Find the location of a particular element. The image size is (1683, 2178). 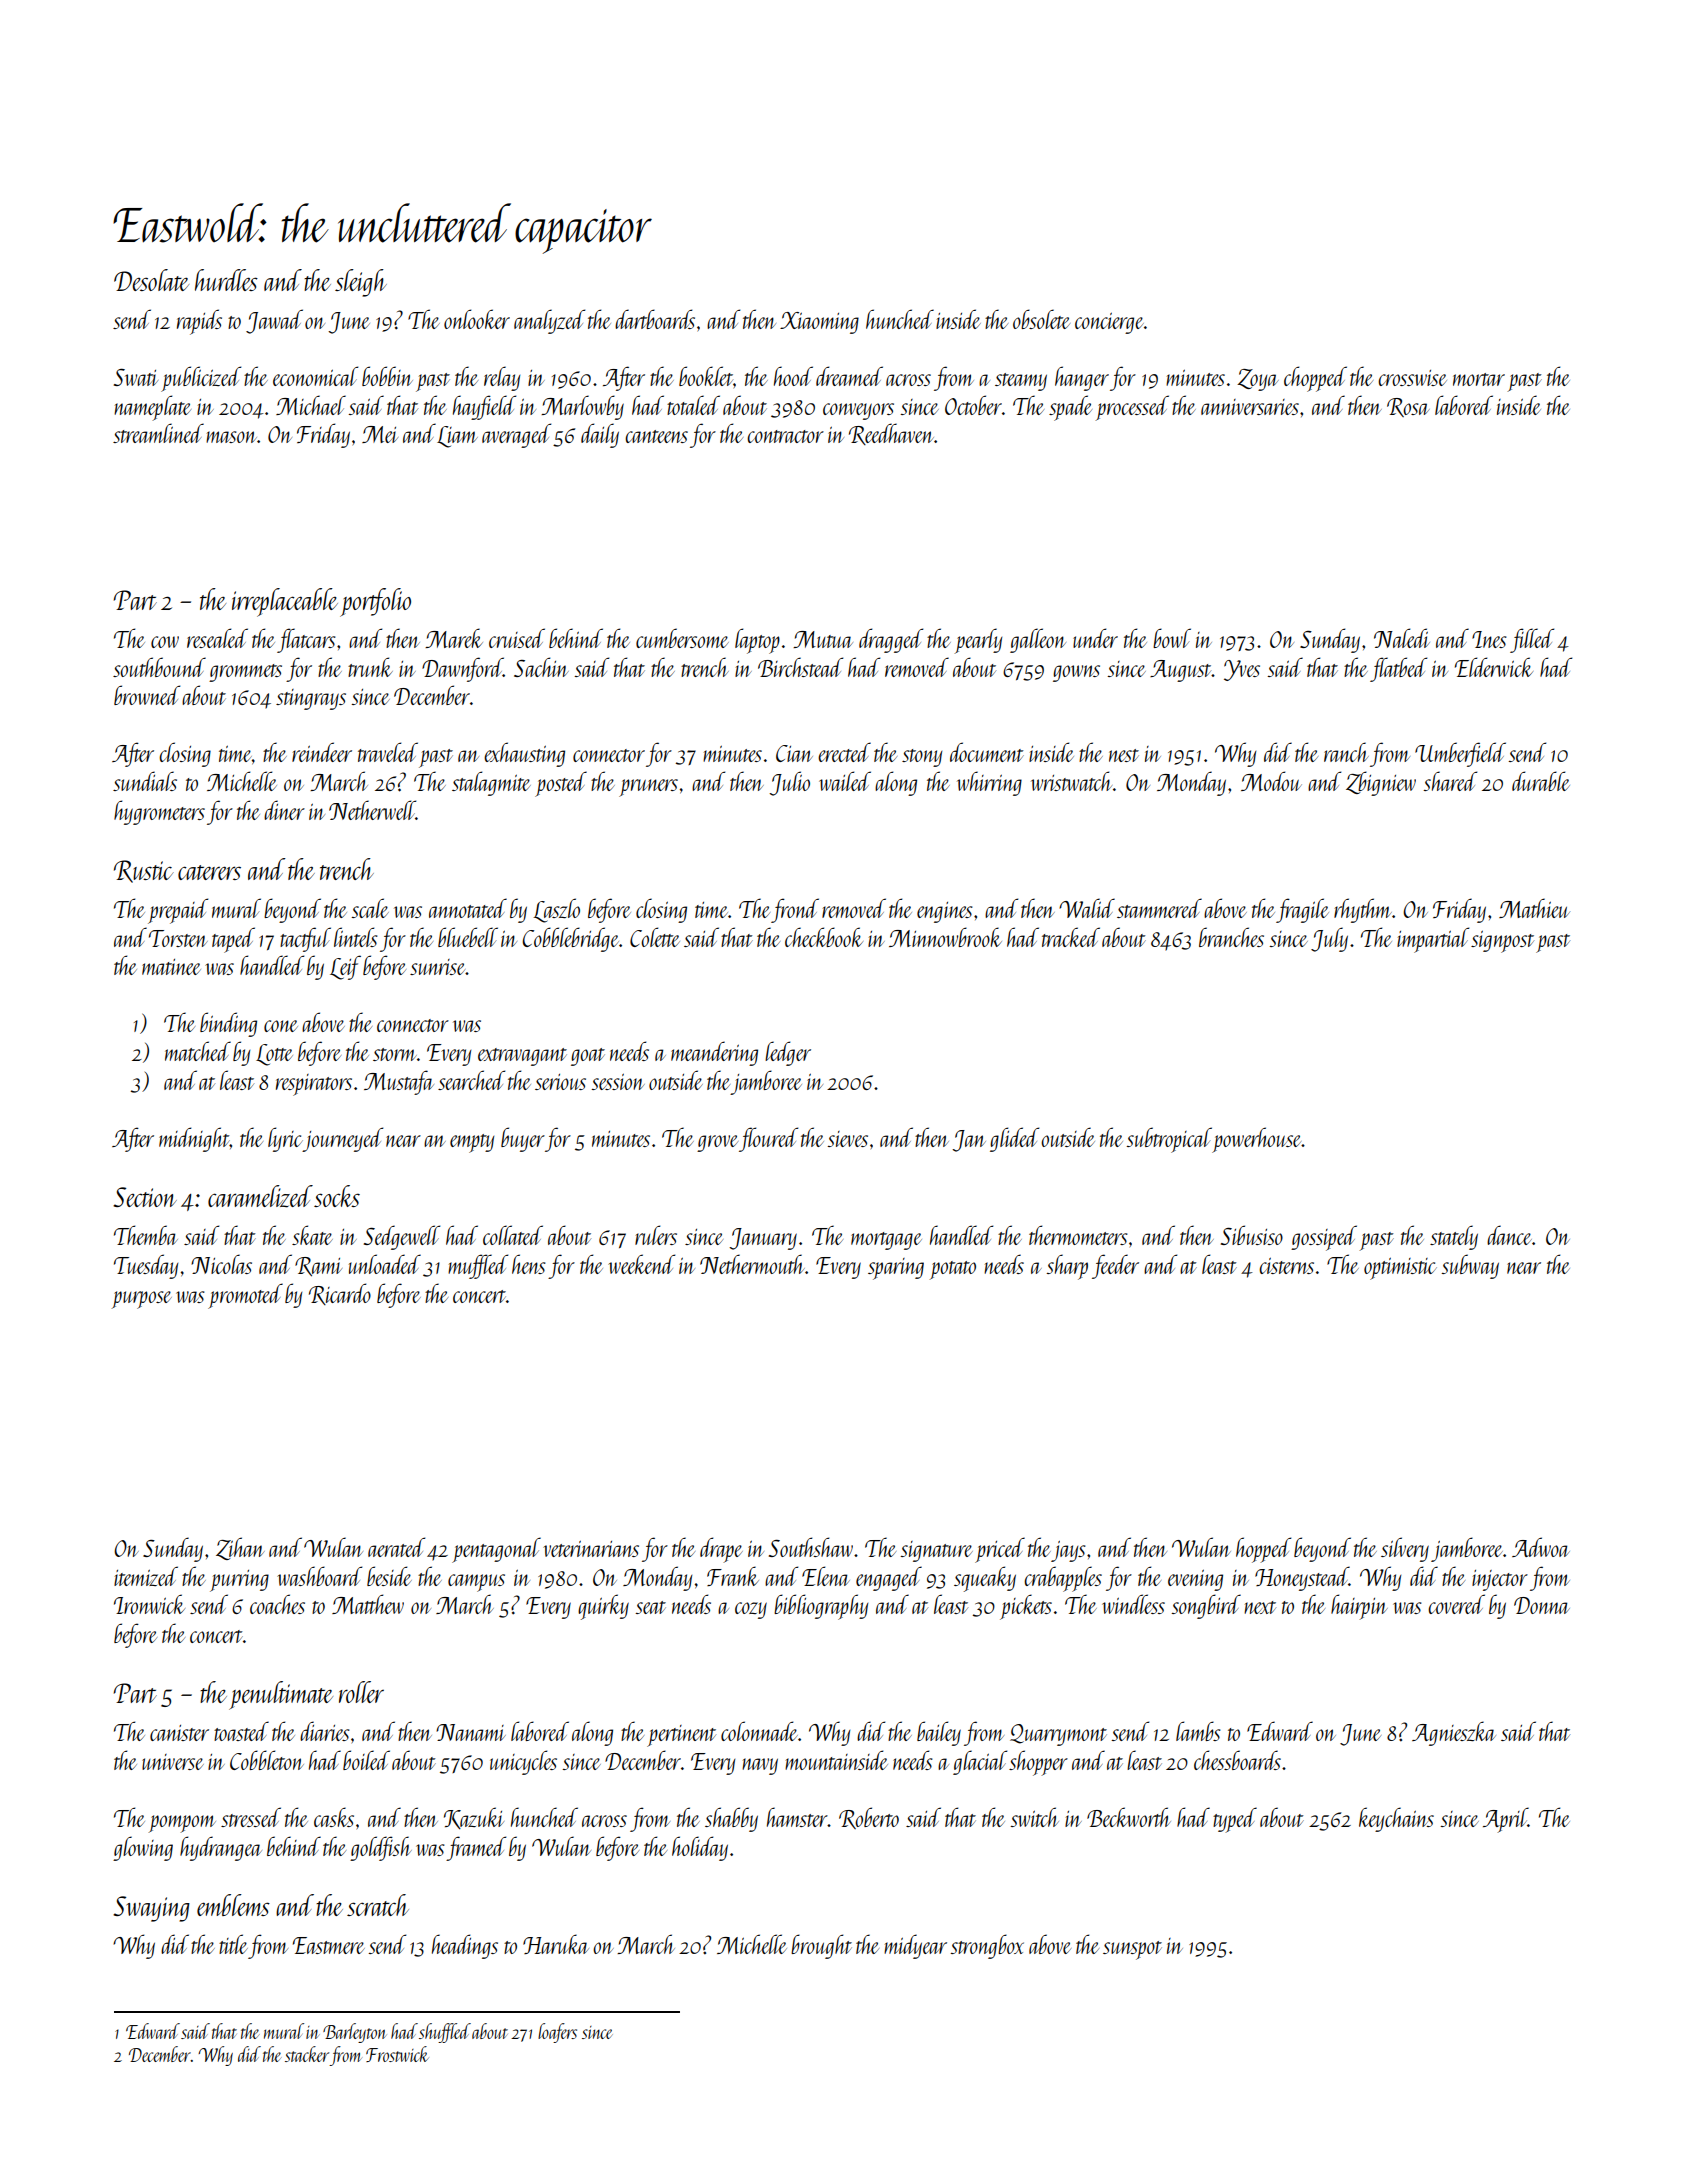

stacker is located at coordinates (307, 2054).
